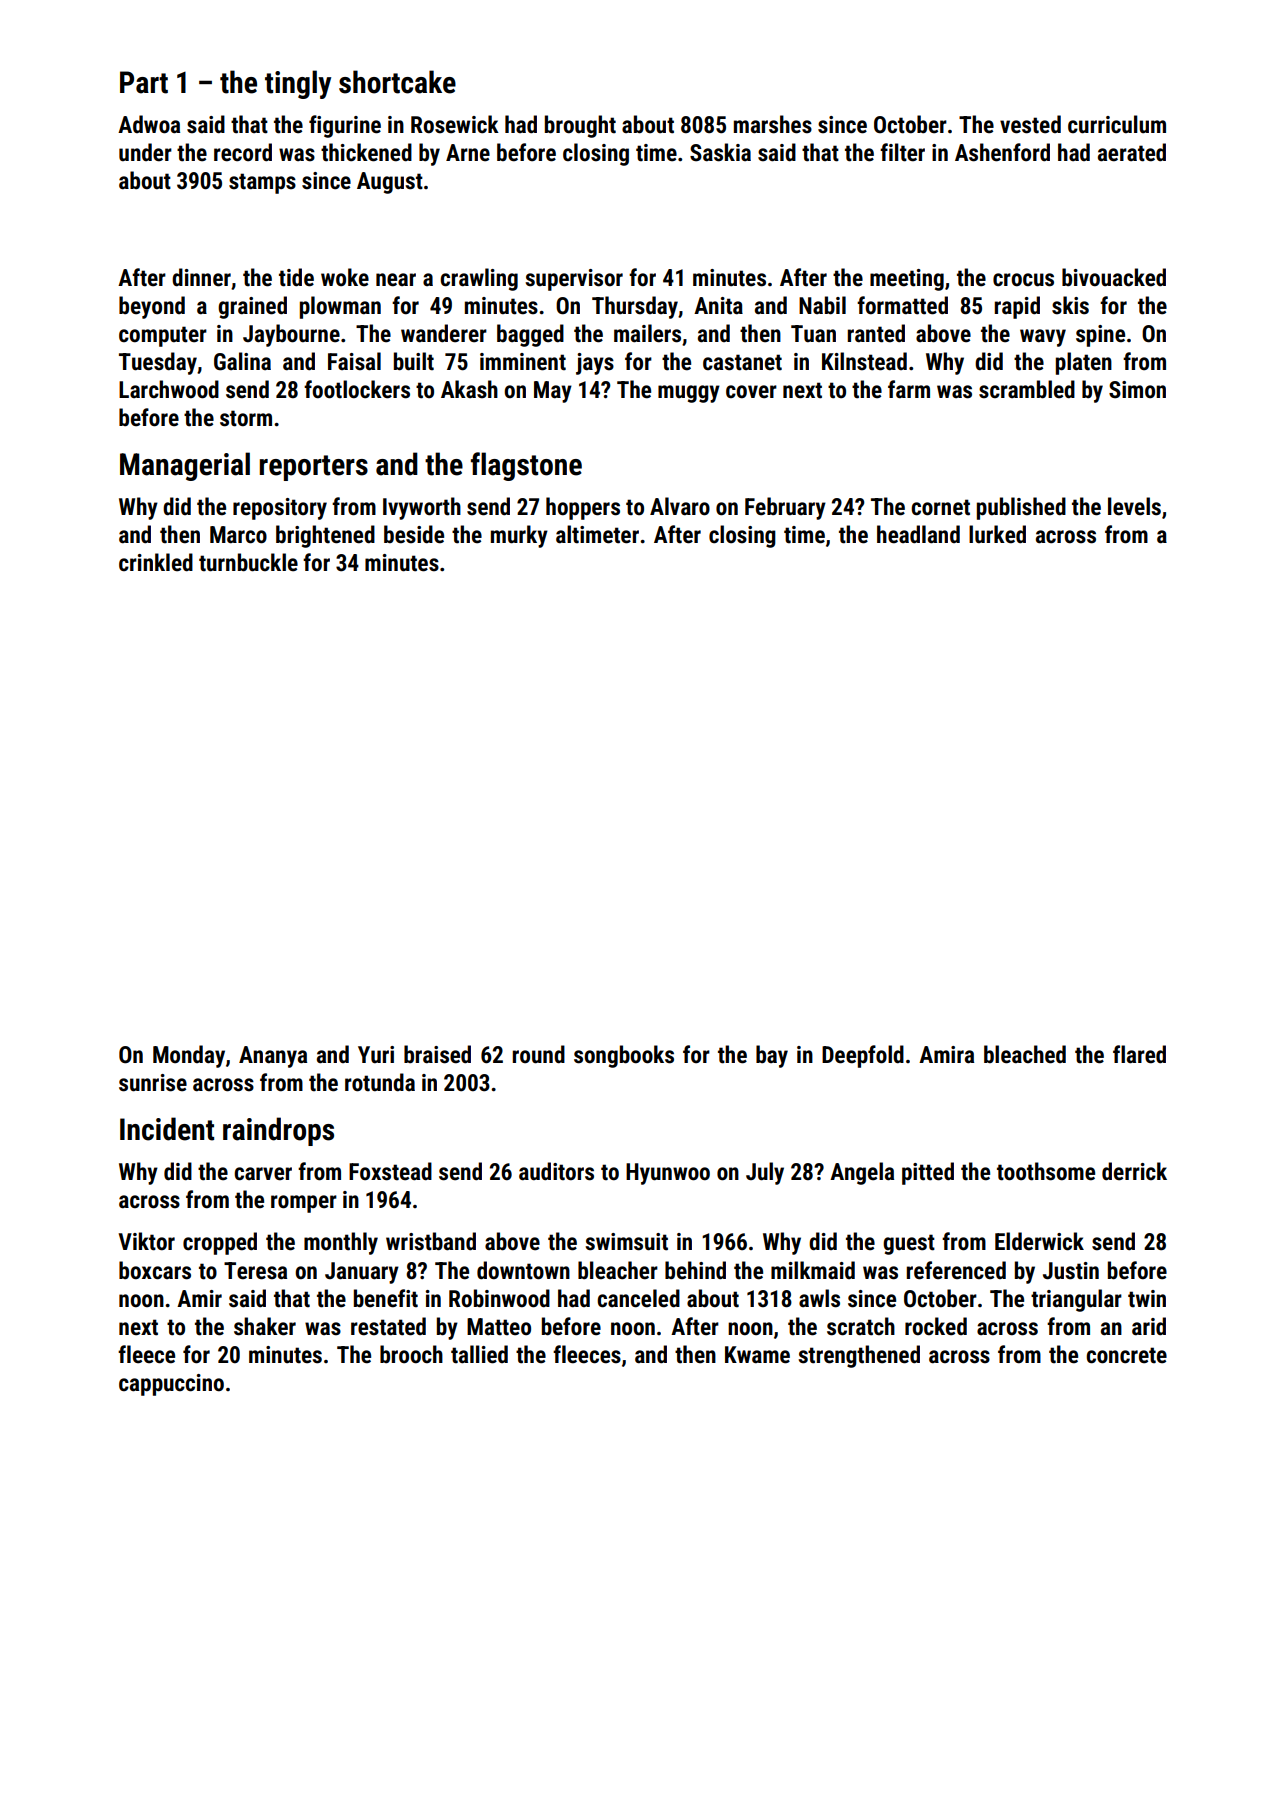  What do you see at coordinates (720, 152) in the screenshot?
I see `Saskia` at bounding box center [720, 152].
